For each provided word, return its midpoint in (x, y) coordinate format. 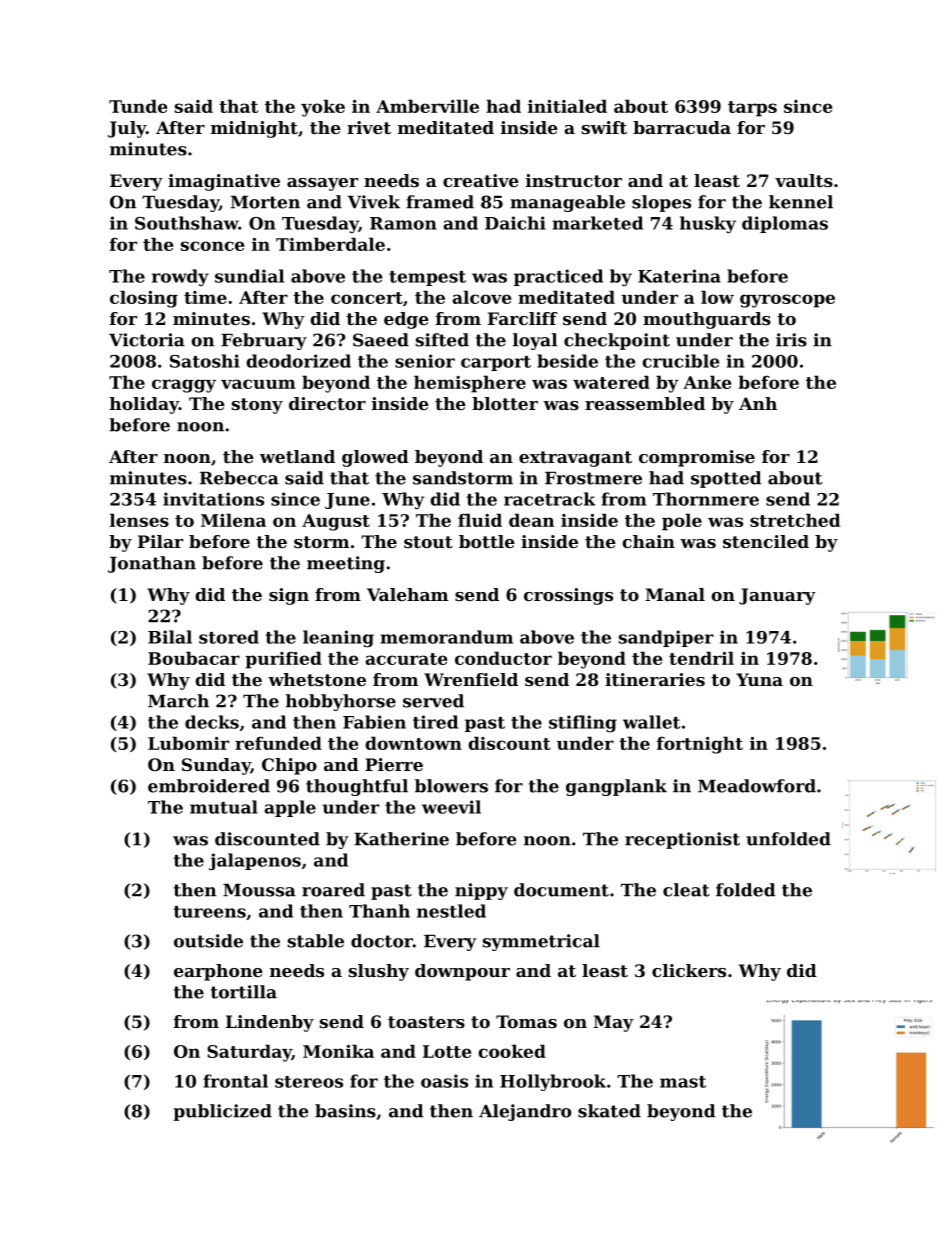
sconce (212, 246)
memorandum (446, 637)
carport (496, 363)
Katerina (679, 276)
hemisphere (470, 384)
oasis (444, 1081)
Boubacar (194, 658)
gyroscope (787, 301)
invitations (213, 499)
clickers (689, 970)
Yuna (759, 679)
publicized (222, 1112)
